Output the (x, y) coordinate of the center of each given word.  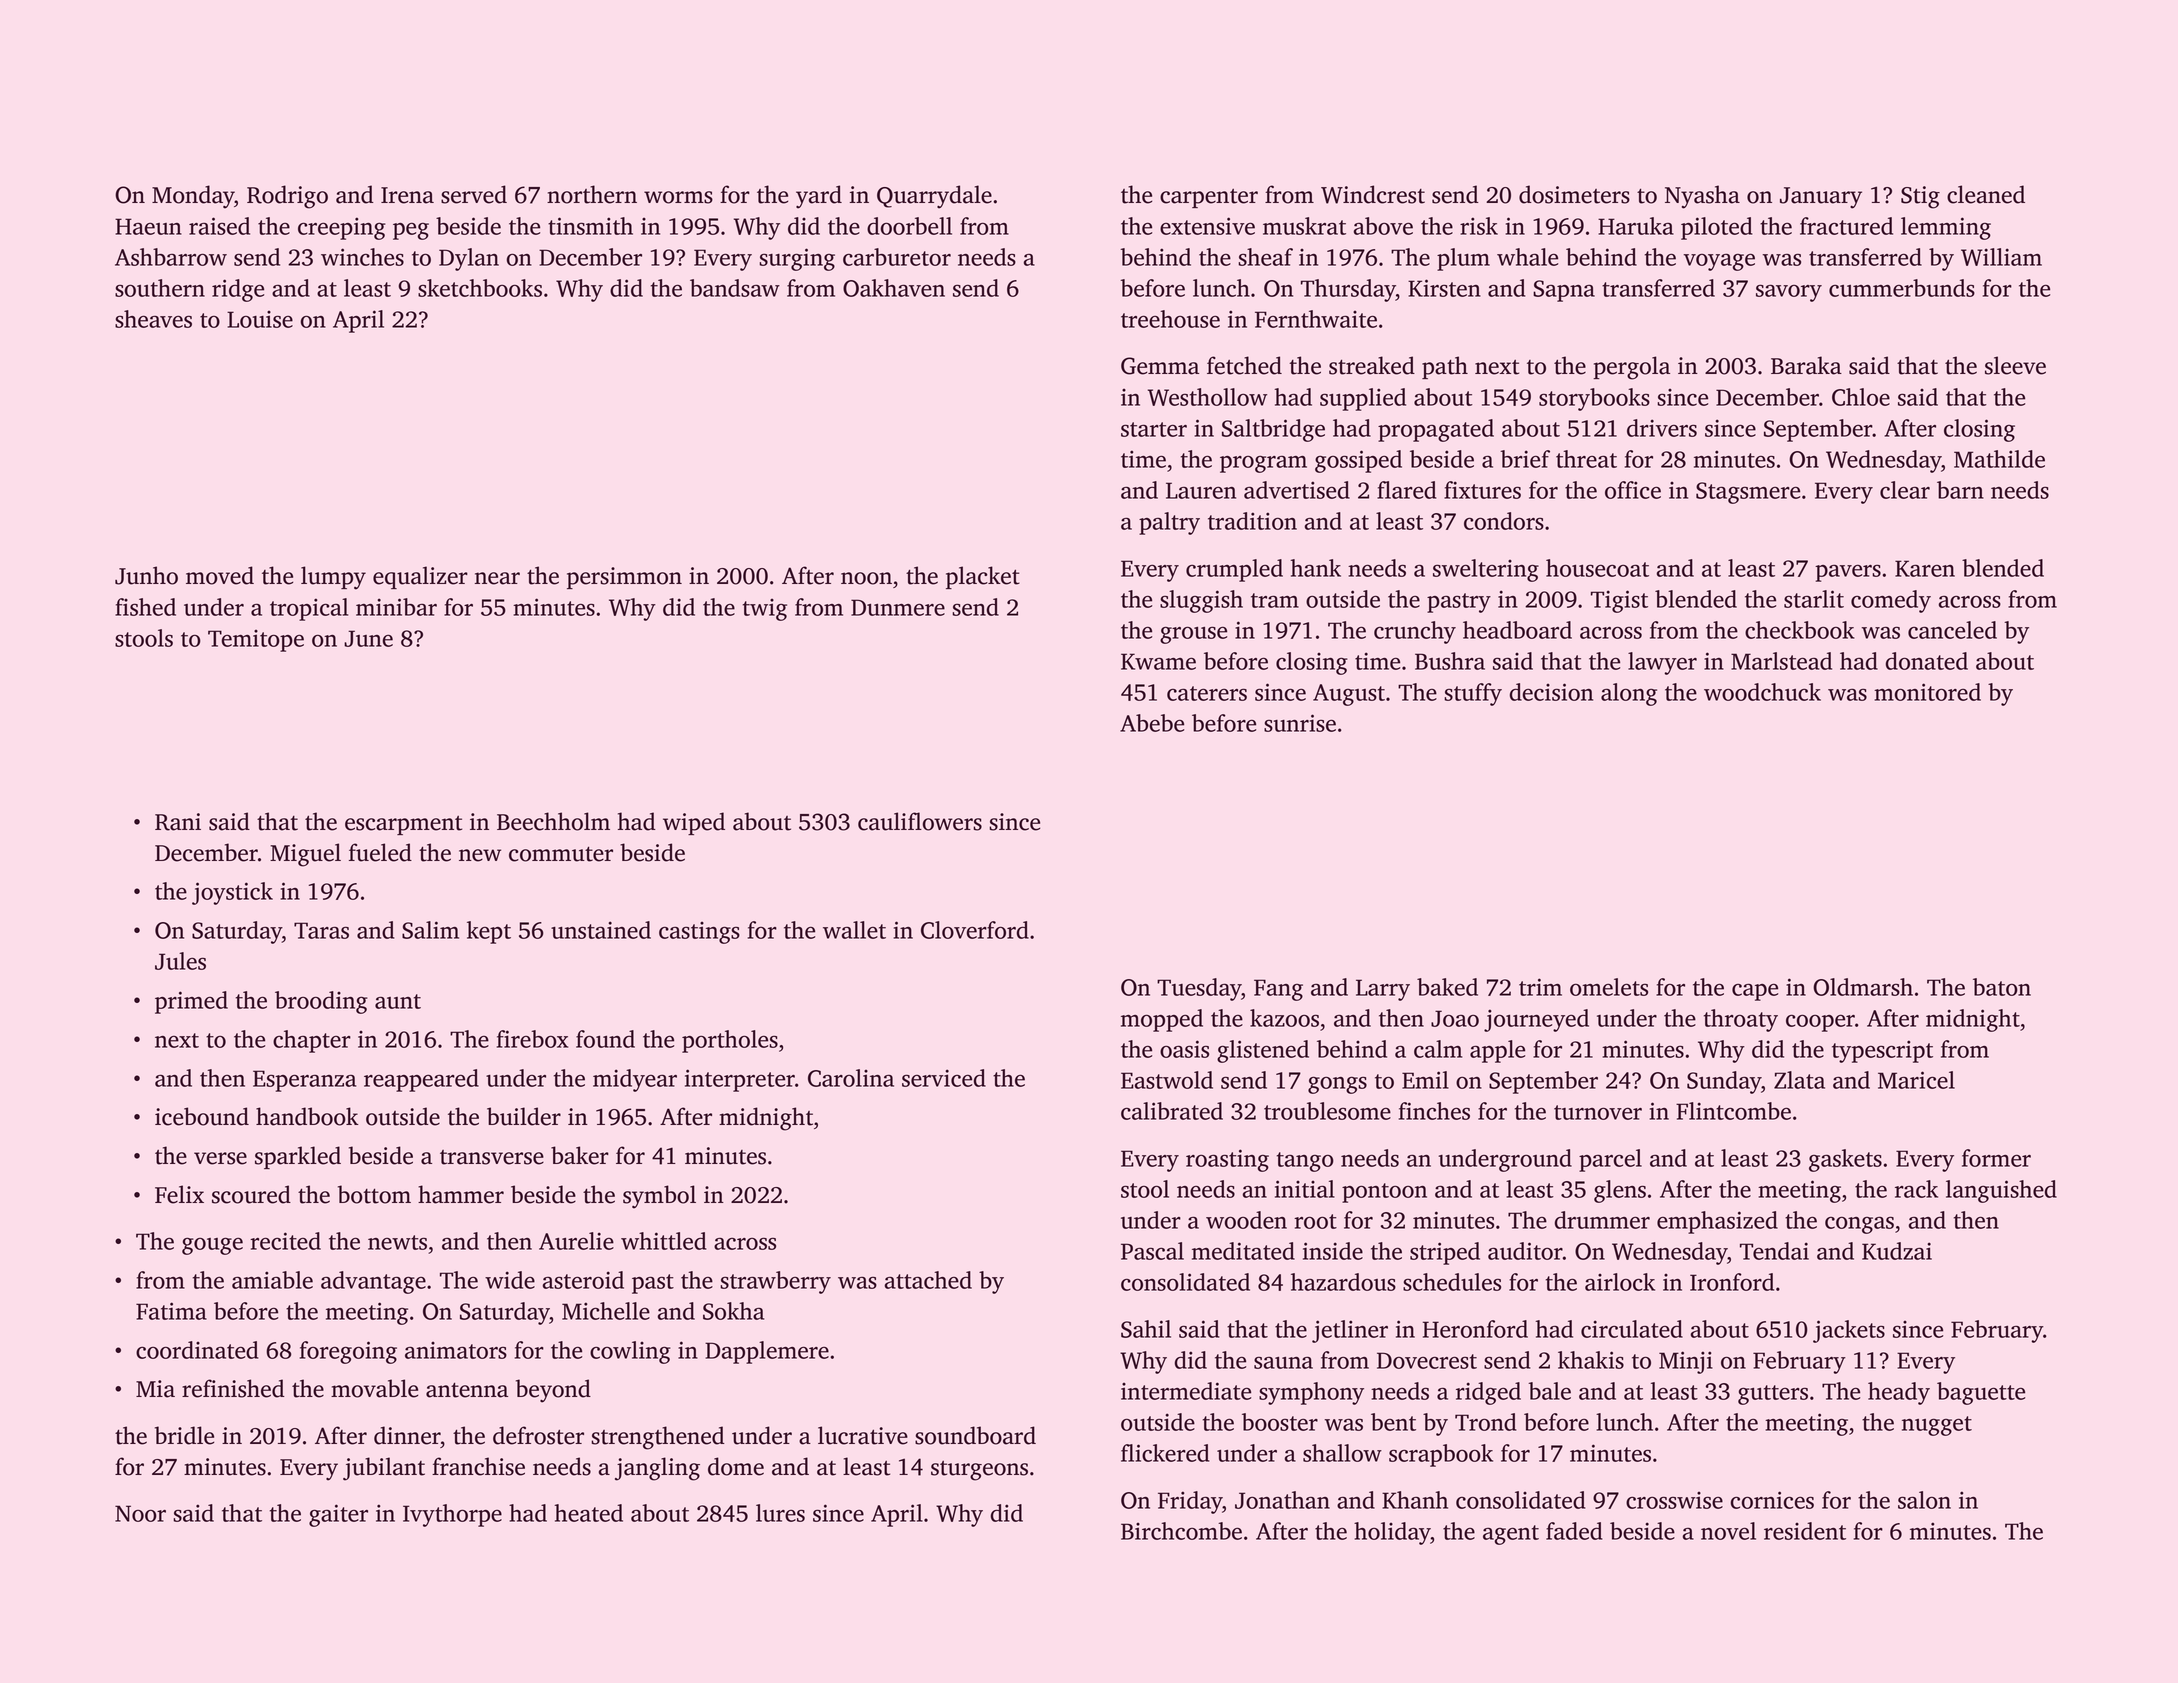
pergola (1631, 368)
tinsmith (590, 226)
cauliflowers (920, 821)
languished (2001, 1191)
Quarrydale (934, 197)
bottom (374, 1194)
